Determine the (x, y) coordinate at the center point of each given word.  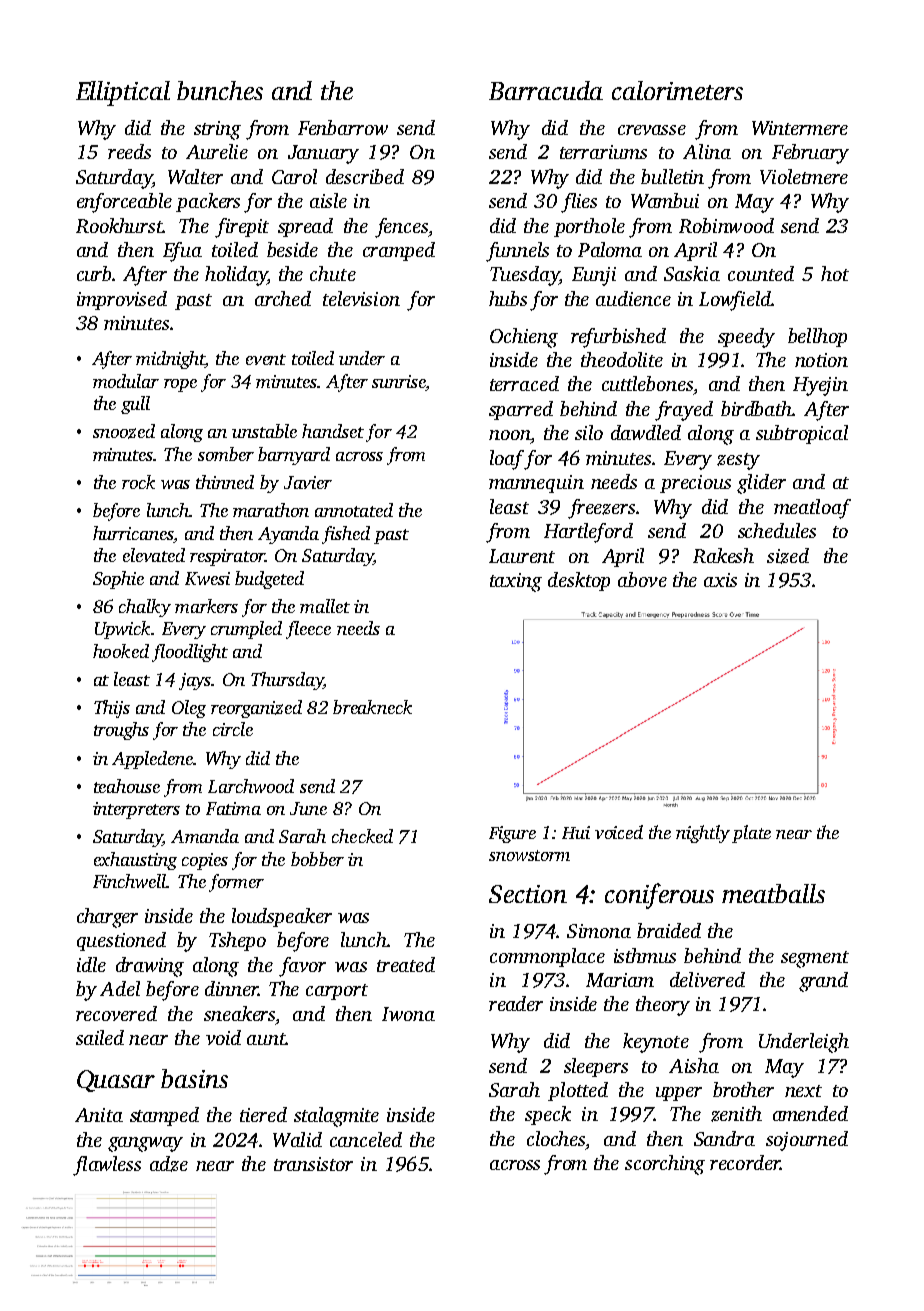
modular (126, 381)
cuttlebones (647, 383)
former (236, 883)
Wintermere (800, 128)
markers (206, 606)
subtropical (802, 434)
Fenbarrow (343, 127)
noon (510, 435)
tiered (263, 1114)
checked (362, 836)
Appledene (152, 760)
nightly (703, 834)
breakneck (372, 707)
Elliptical (123, 93)
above (642, 579)
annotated (354, 510)
